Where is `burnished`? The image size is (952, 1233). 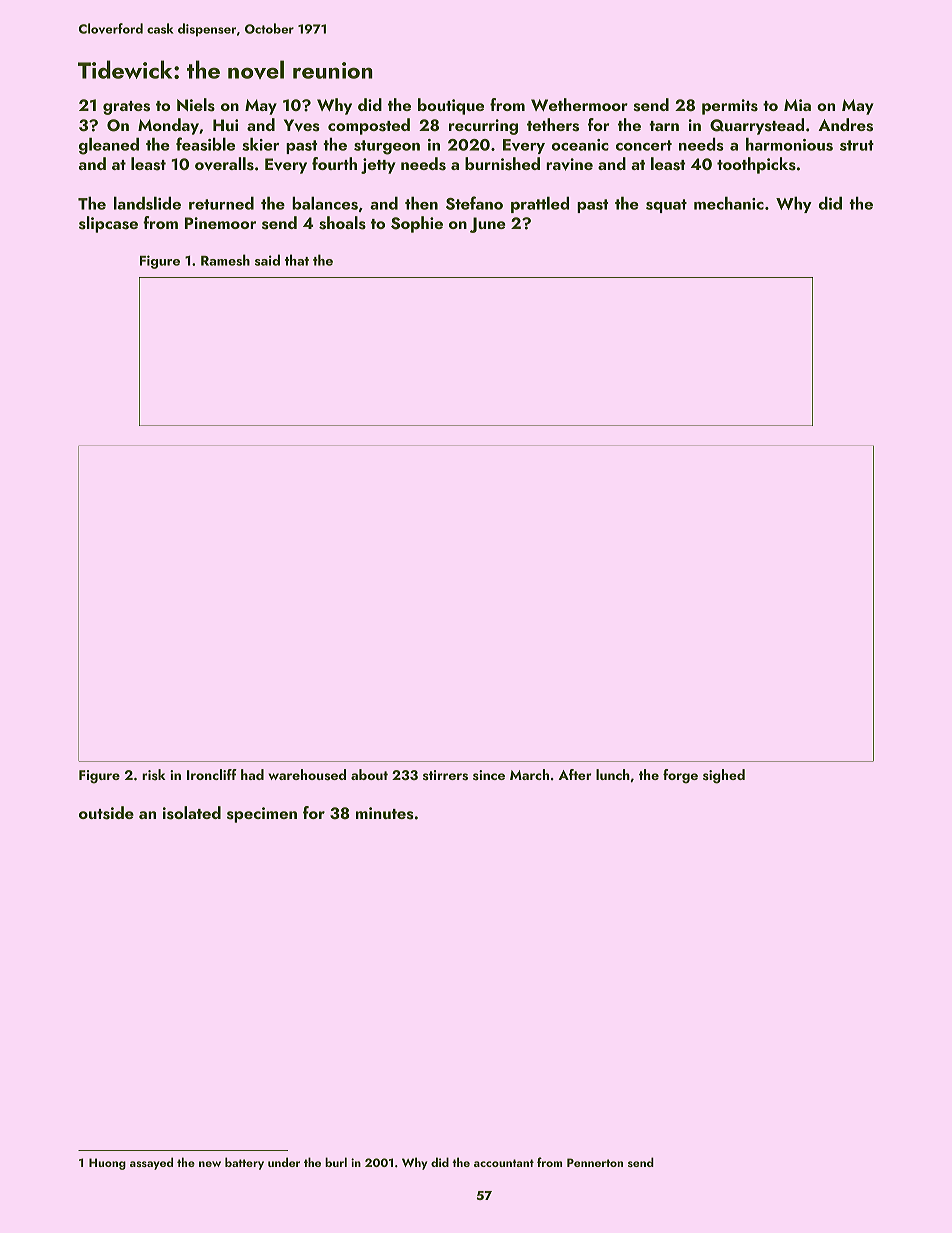
burnished is located at coordinates (502, 164).
